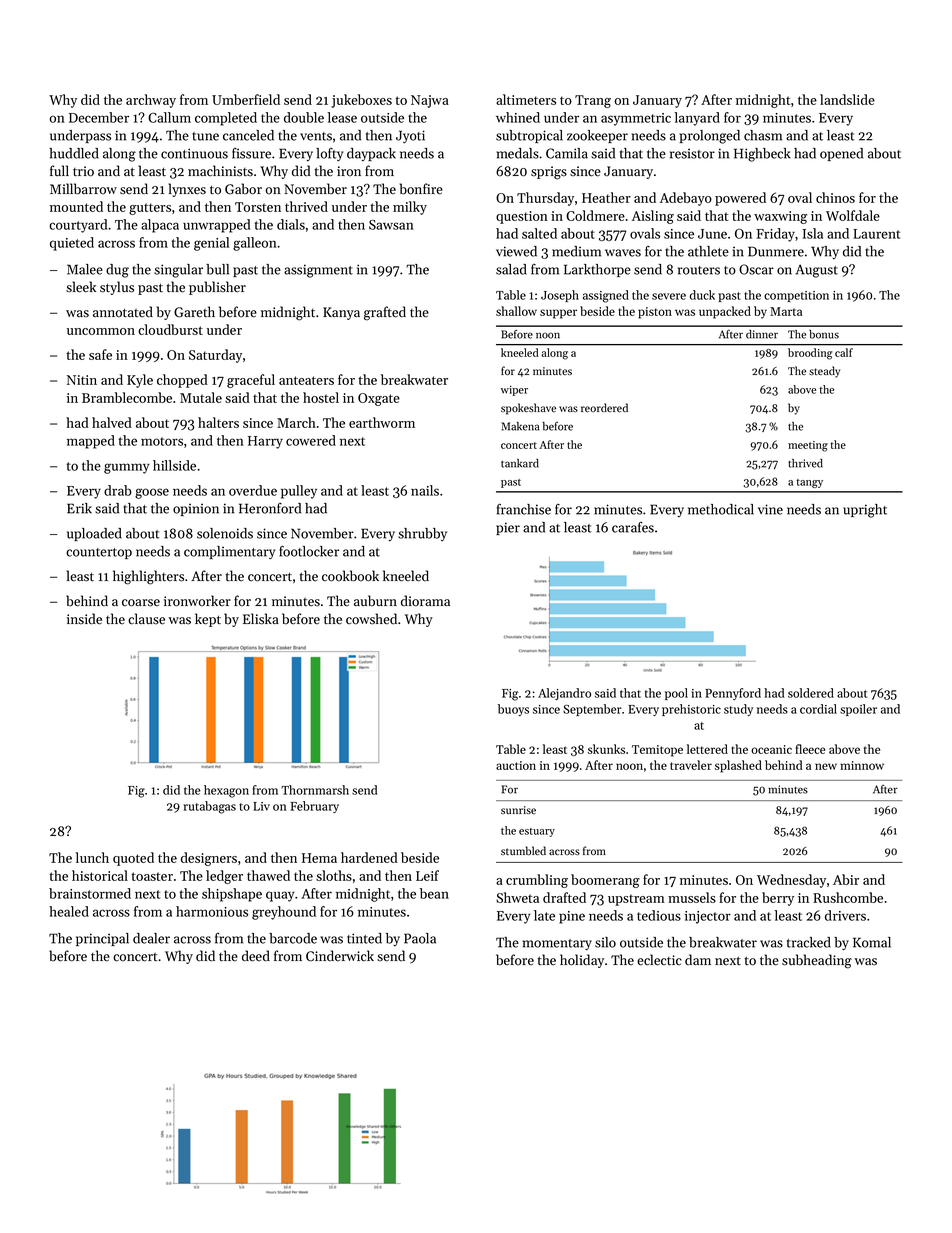 The image size is (952, 1233). Describe the element at coordinates (770, 509) in the screenshot. I see `vine` at that location.
